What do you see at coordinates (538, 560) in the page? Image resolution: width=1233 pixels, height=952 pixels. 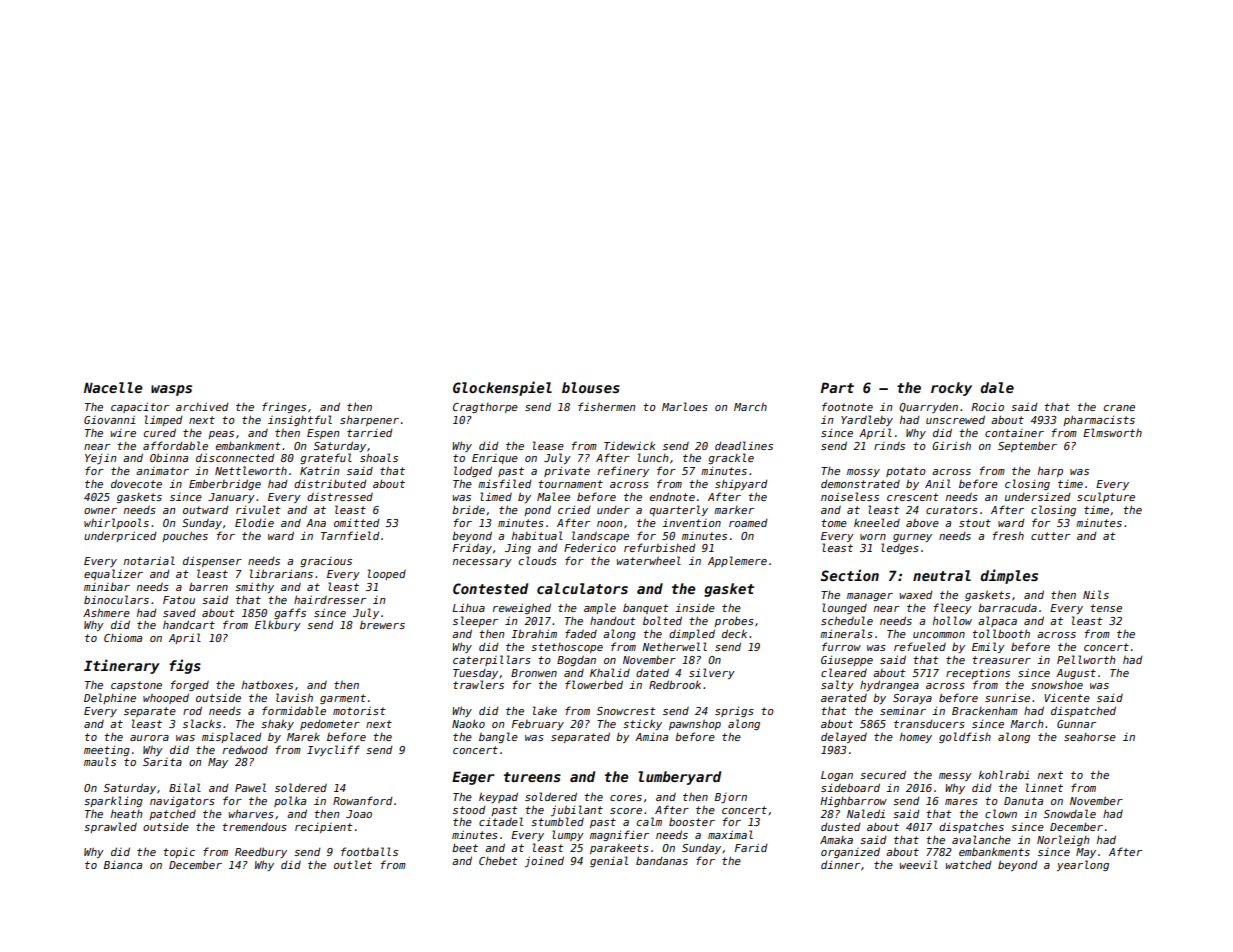 I see `clouds` at bounding box center [538, 560].
